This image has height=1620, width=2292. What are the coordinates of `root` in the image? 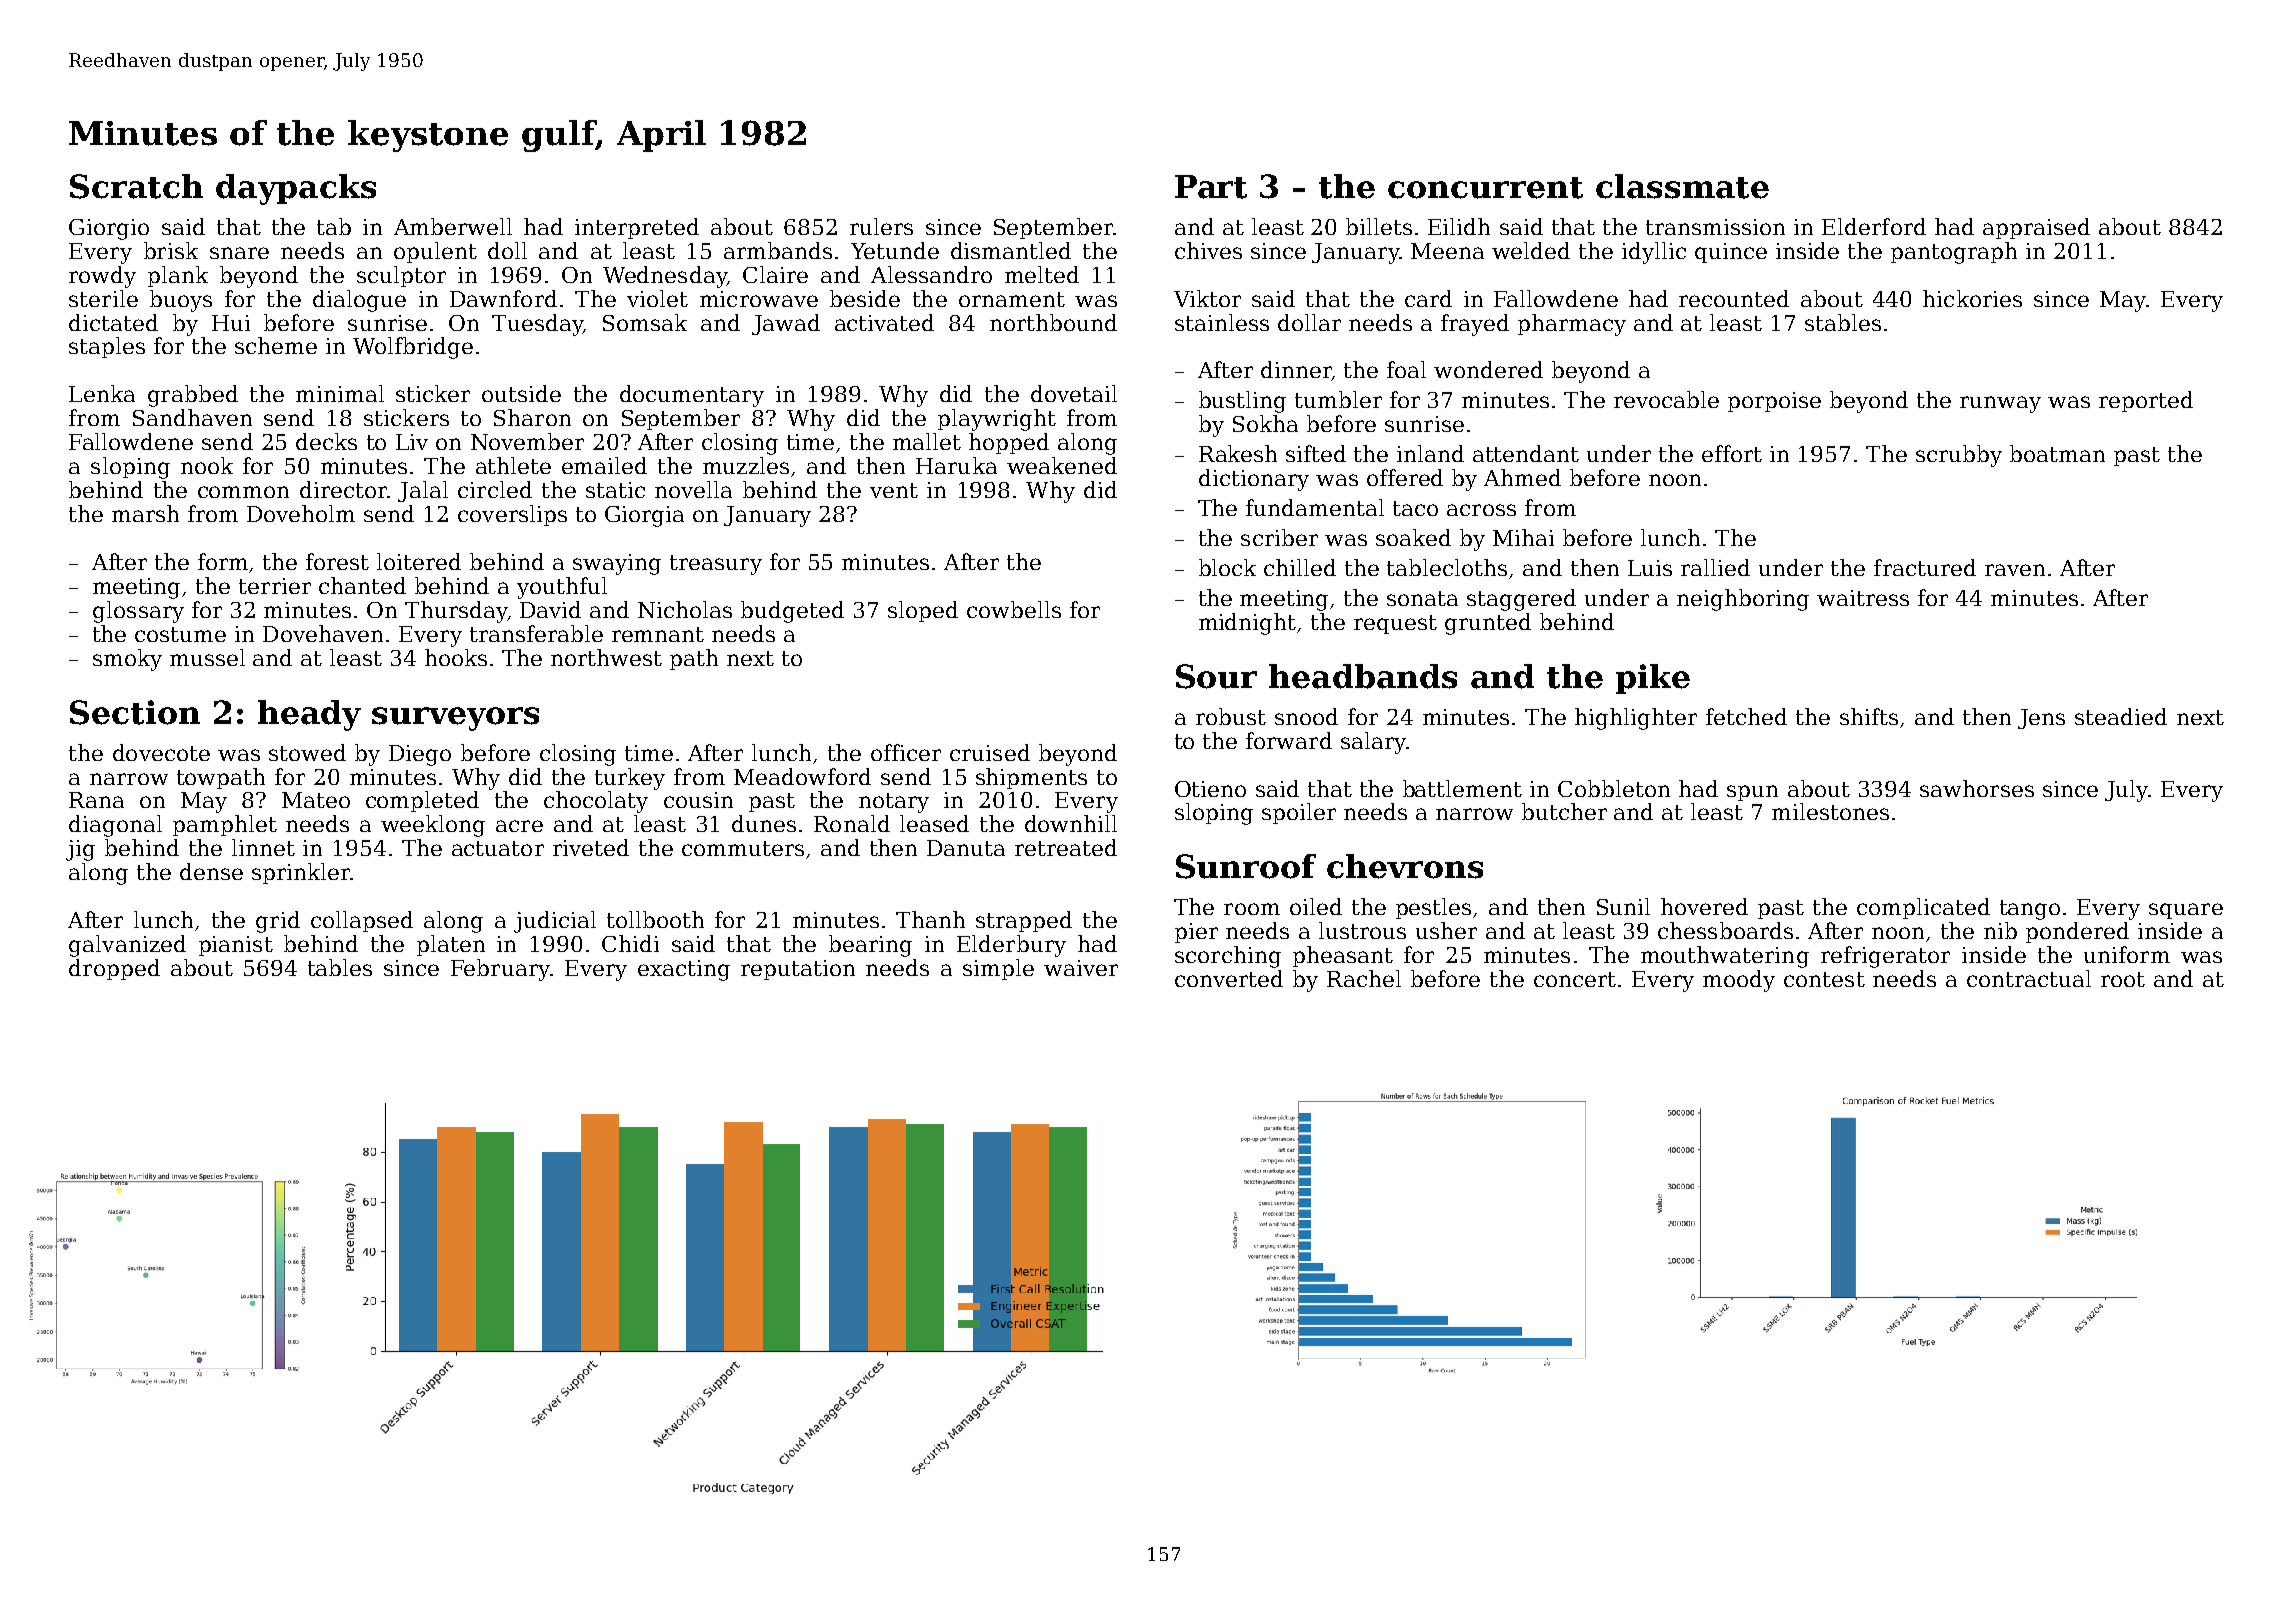 It's located at (2123, 979).
